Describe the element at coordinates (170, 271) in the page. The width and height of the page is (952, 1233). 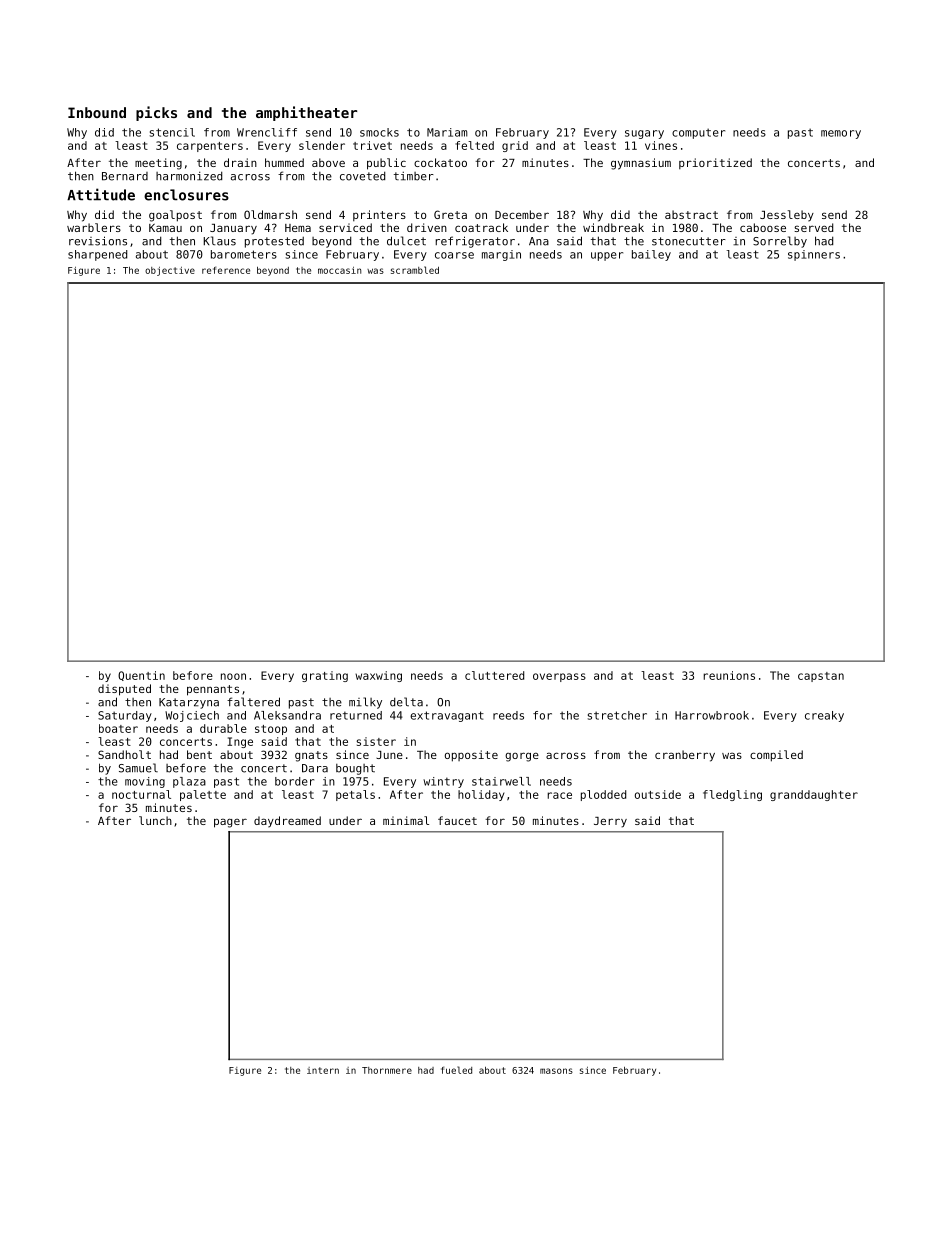
I see `objective` at that location.
